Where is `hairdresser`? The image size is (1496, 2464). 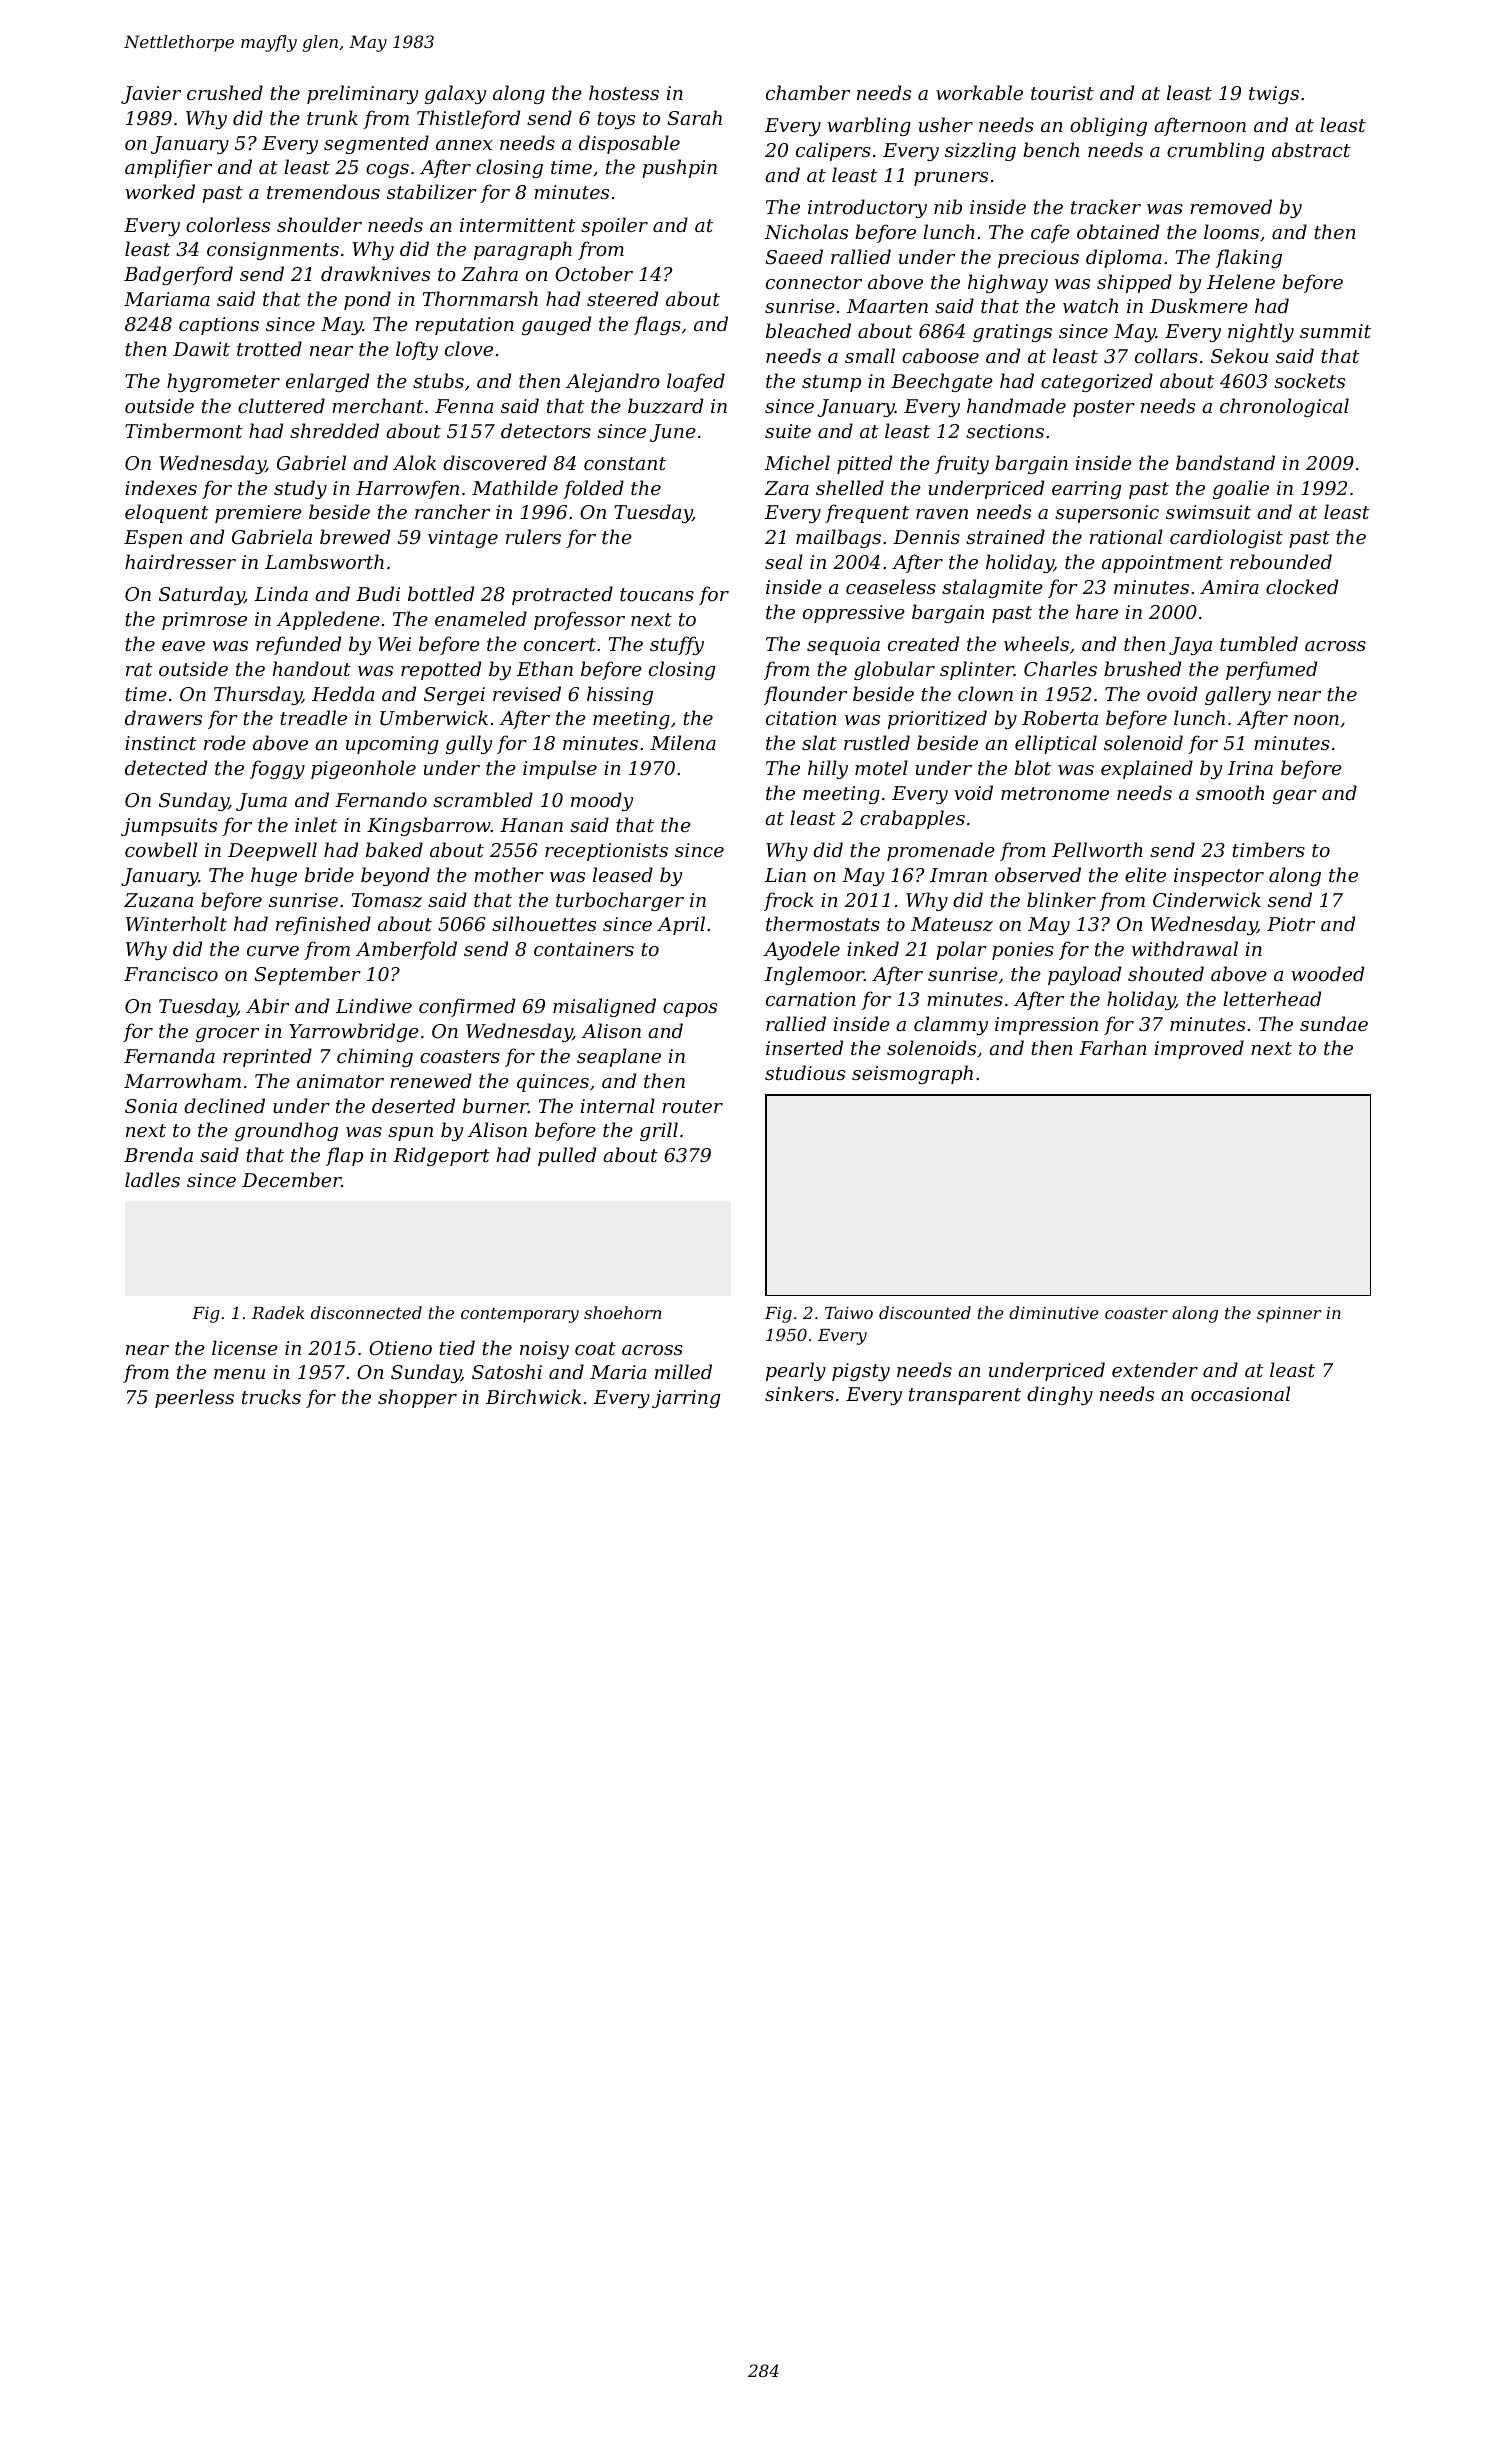 hairdresser is located at coordinates (180, 561).
